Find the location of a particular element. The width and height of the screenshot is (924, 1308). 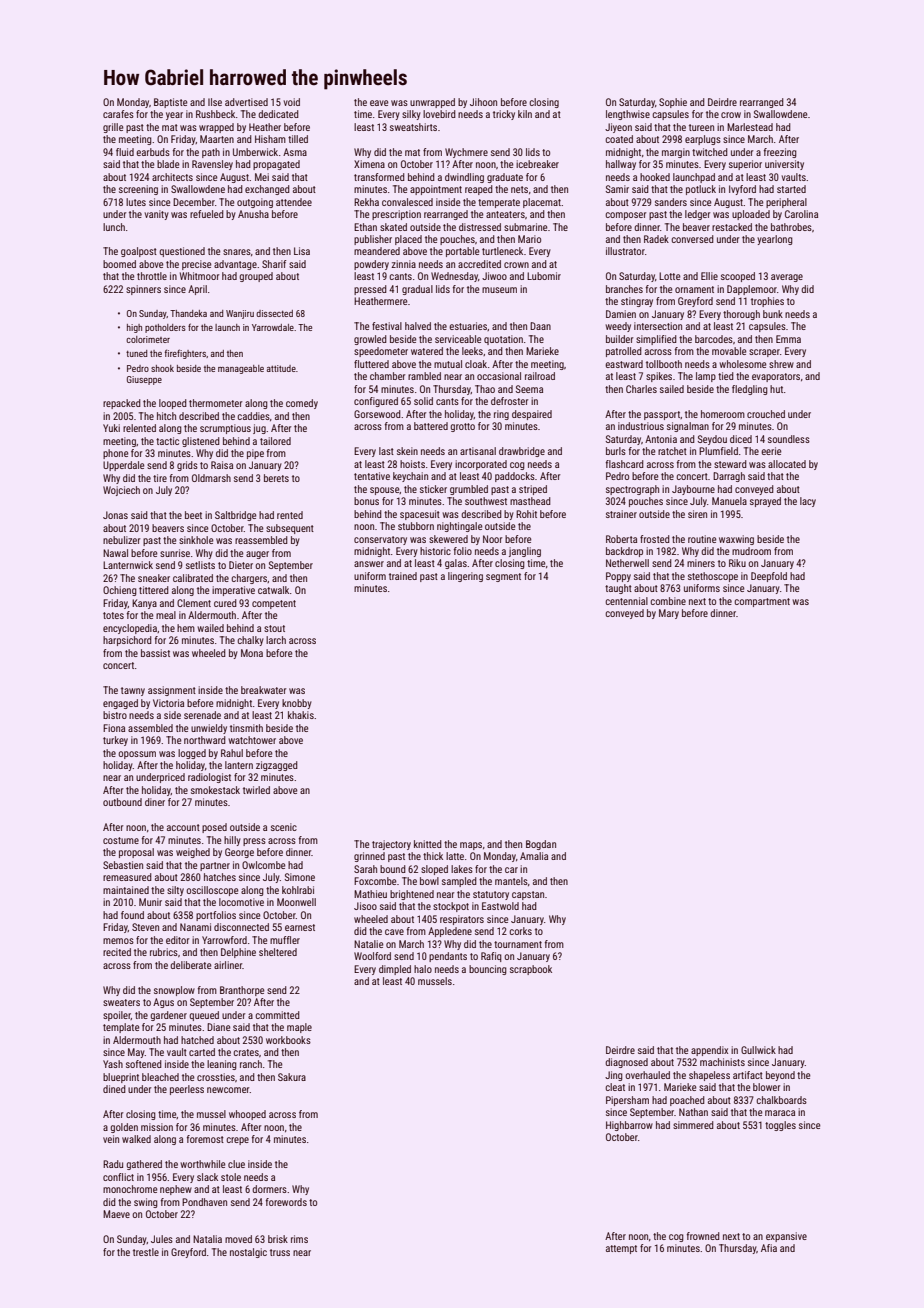

freezing is located at coordinates (780, 153).
